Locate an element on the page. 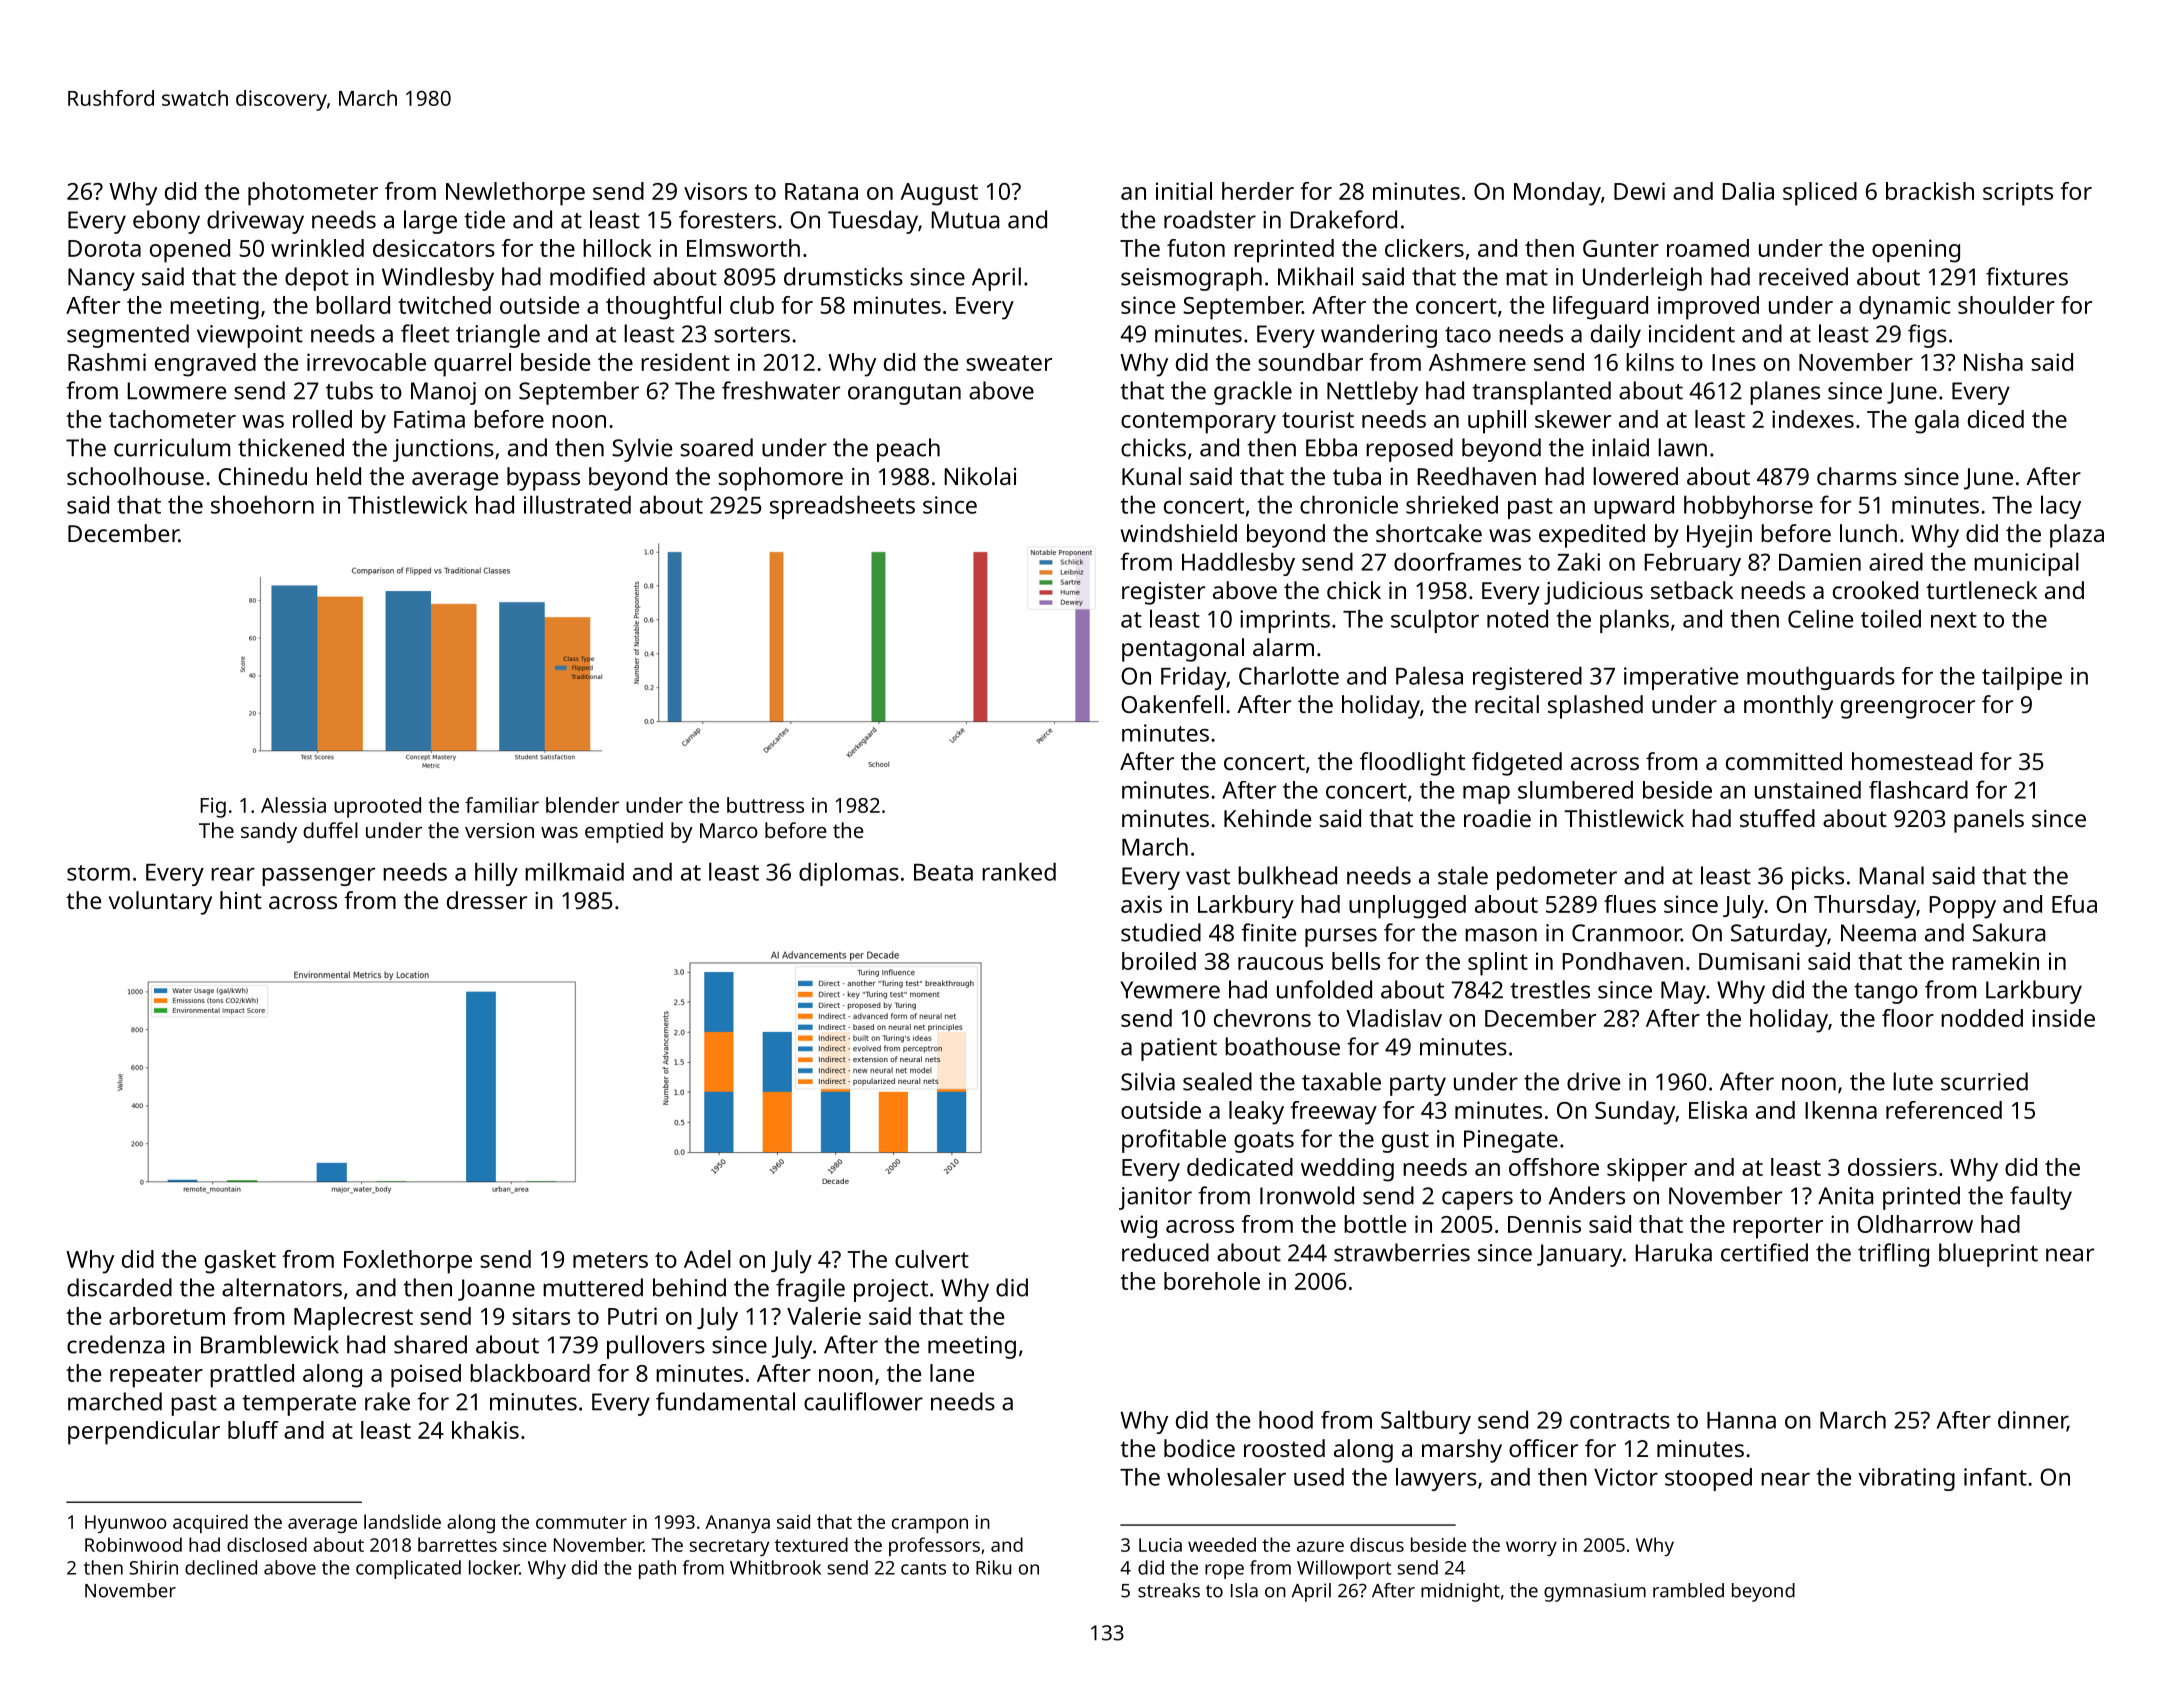 This page has width=2178, height=1683. Riku is located at coordinates (993, 1567).
